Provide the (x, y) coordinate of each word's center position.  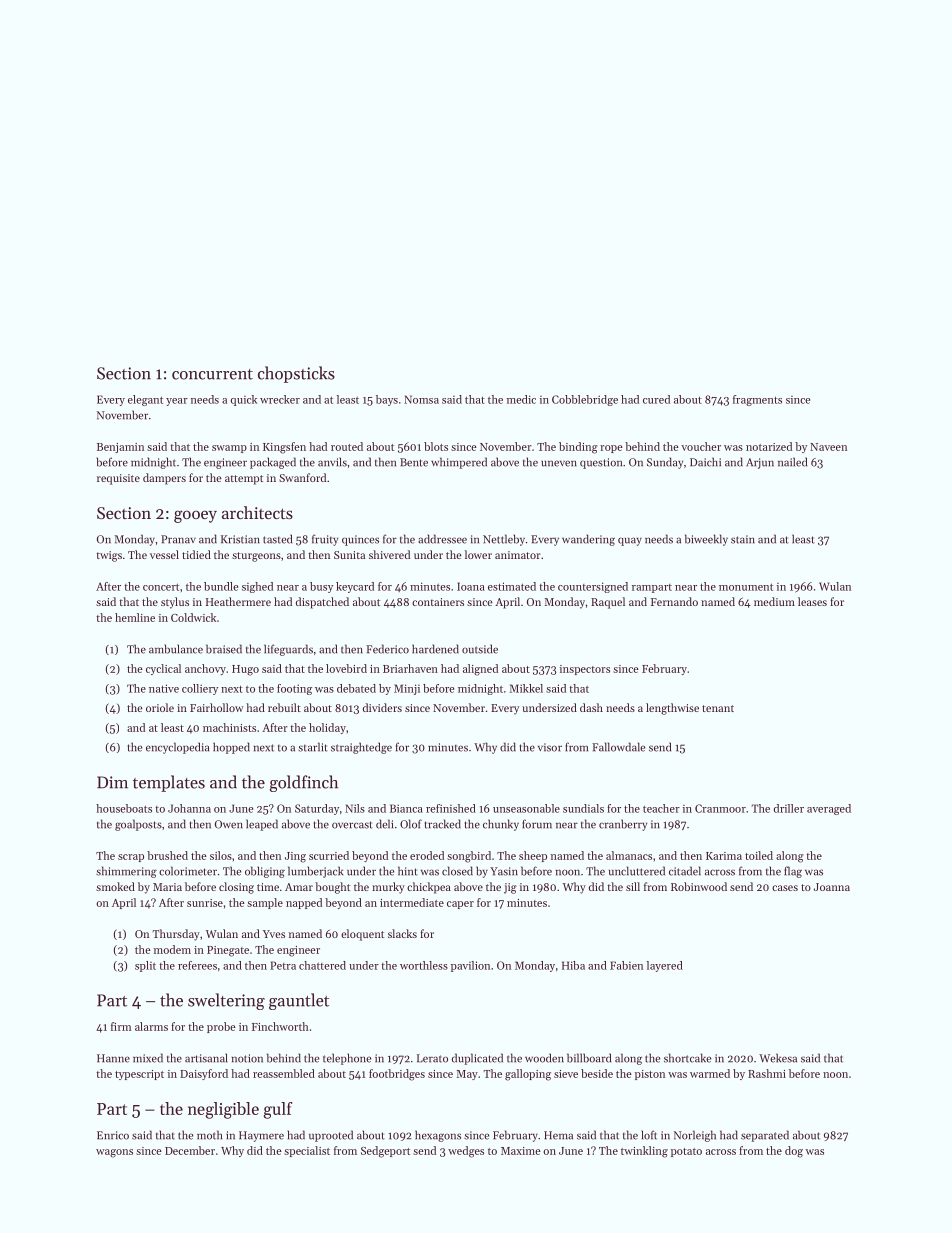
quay (630, 541)
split (145, 966)
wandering (588, 540)
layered (665, 966)
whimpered (459, 463)
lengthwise (672, 709)
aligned (480, 670)
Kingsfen (284, 448)
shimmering (126, 872)
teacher (661, 808)
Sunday (665, 463)
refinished (451, 808)
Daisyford (204, 1074)
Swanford (302, 477)
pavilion (470, 966)
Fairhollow (216, 707)
